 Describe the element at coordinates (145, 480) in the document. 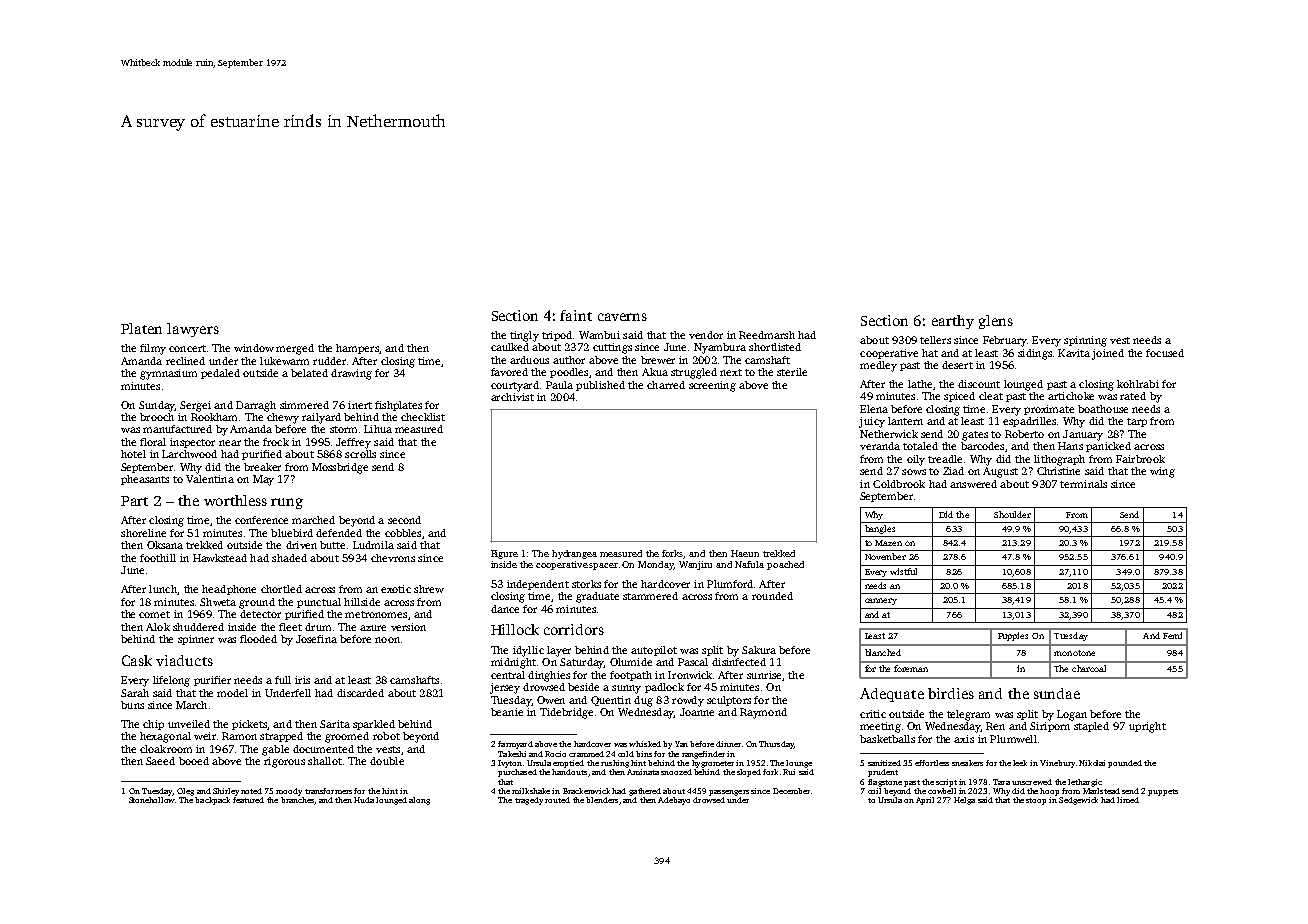

I see `pheasants` at that location.
